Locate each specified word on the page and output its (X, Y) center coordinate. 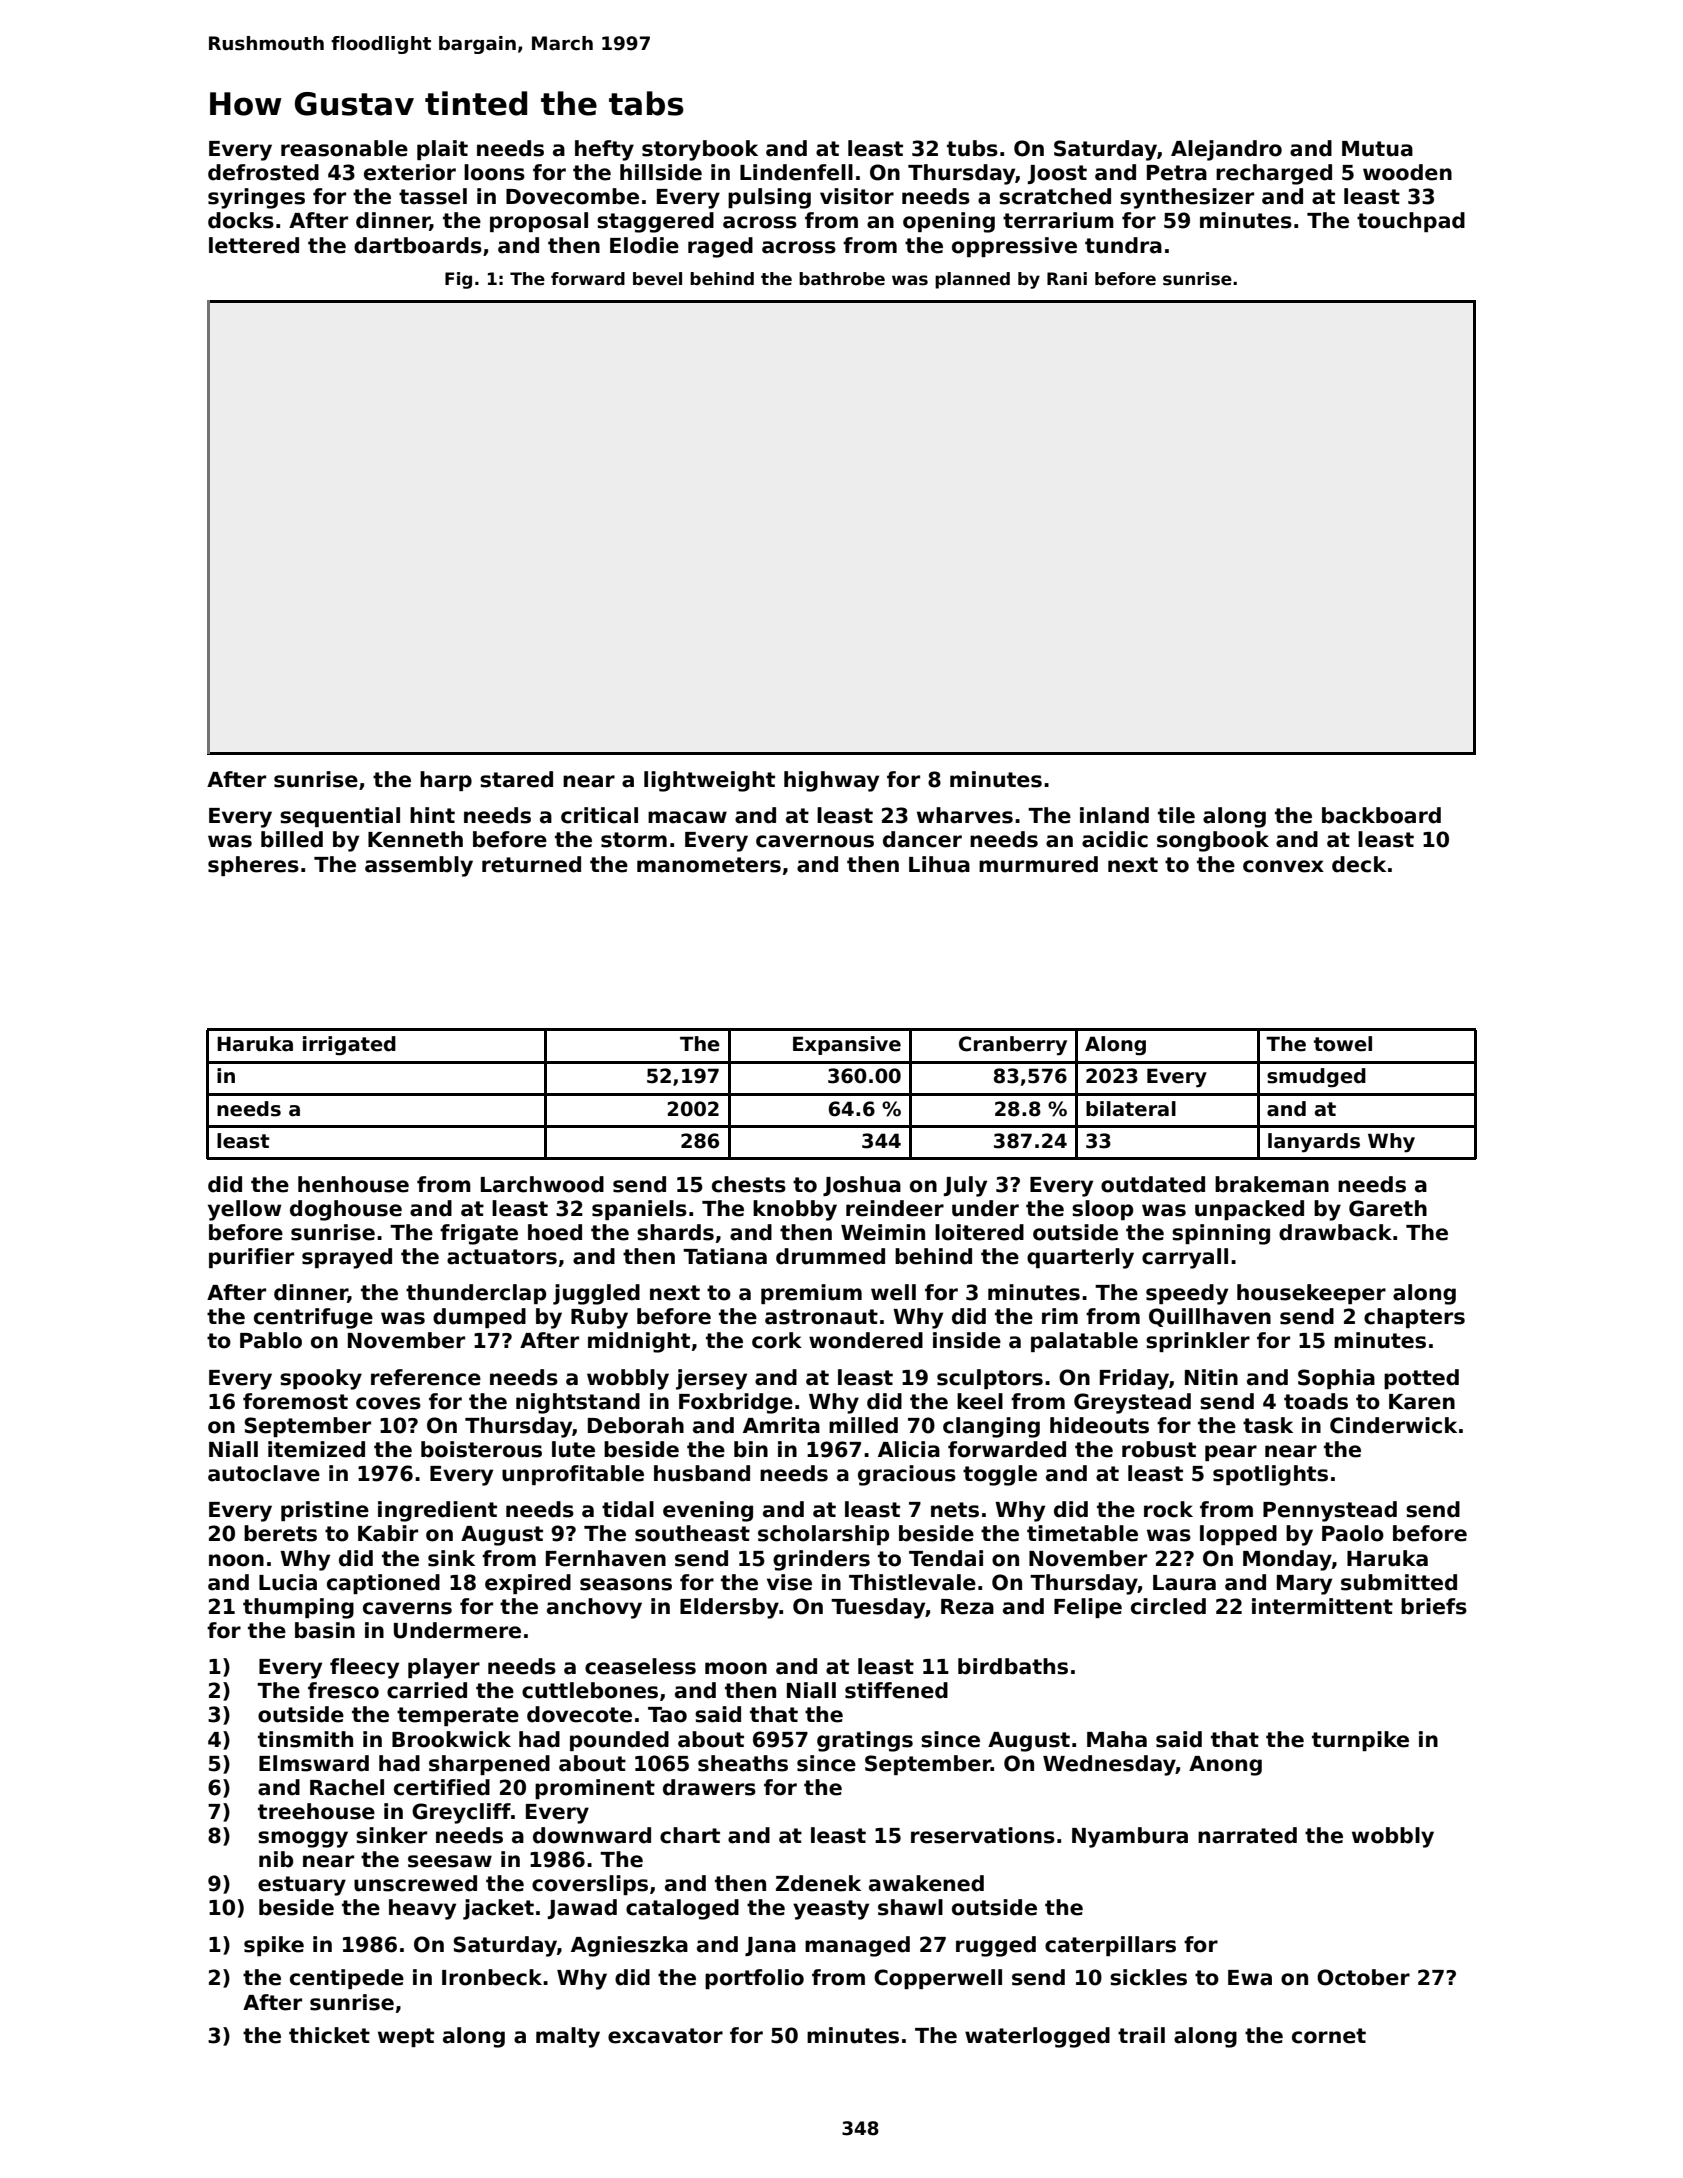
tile (1176, 815)
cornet (1329, 2036)
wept (406, 2037)
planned (972, 280)
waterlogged (1037, 2037)
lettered (254, 245)
